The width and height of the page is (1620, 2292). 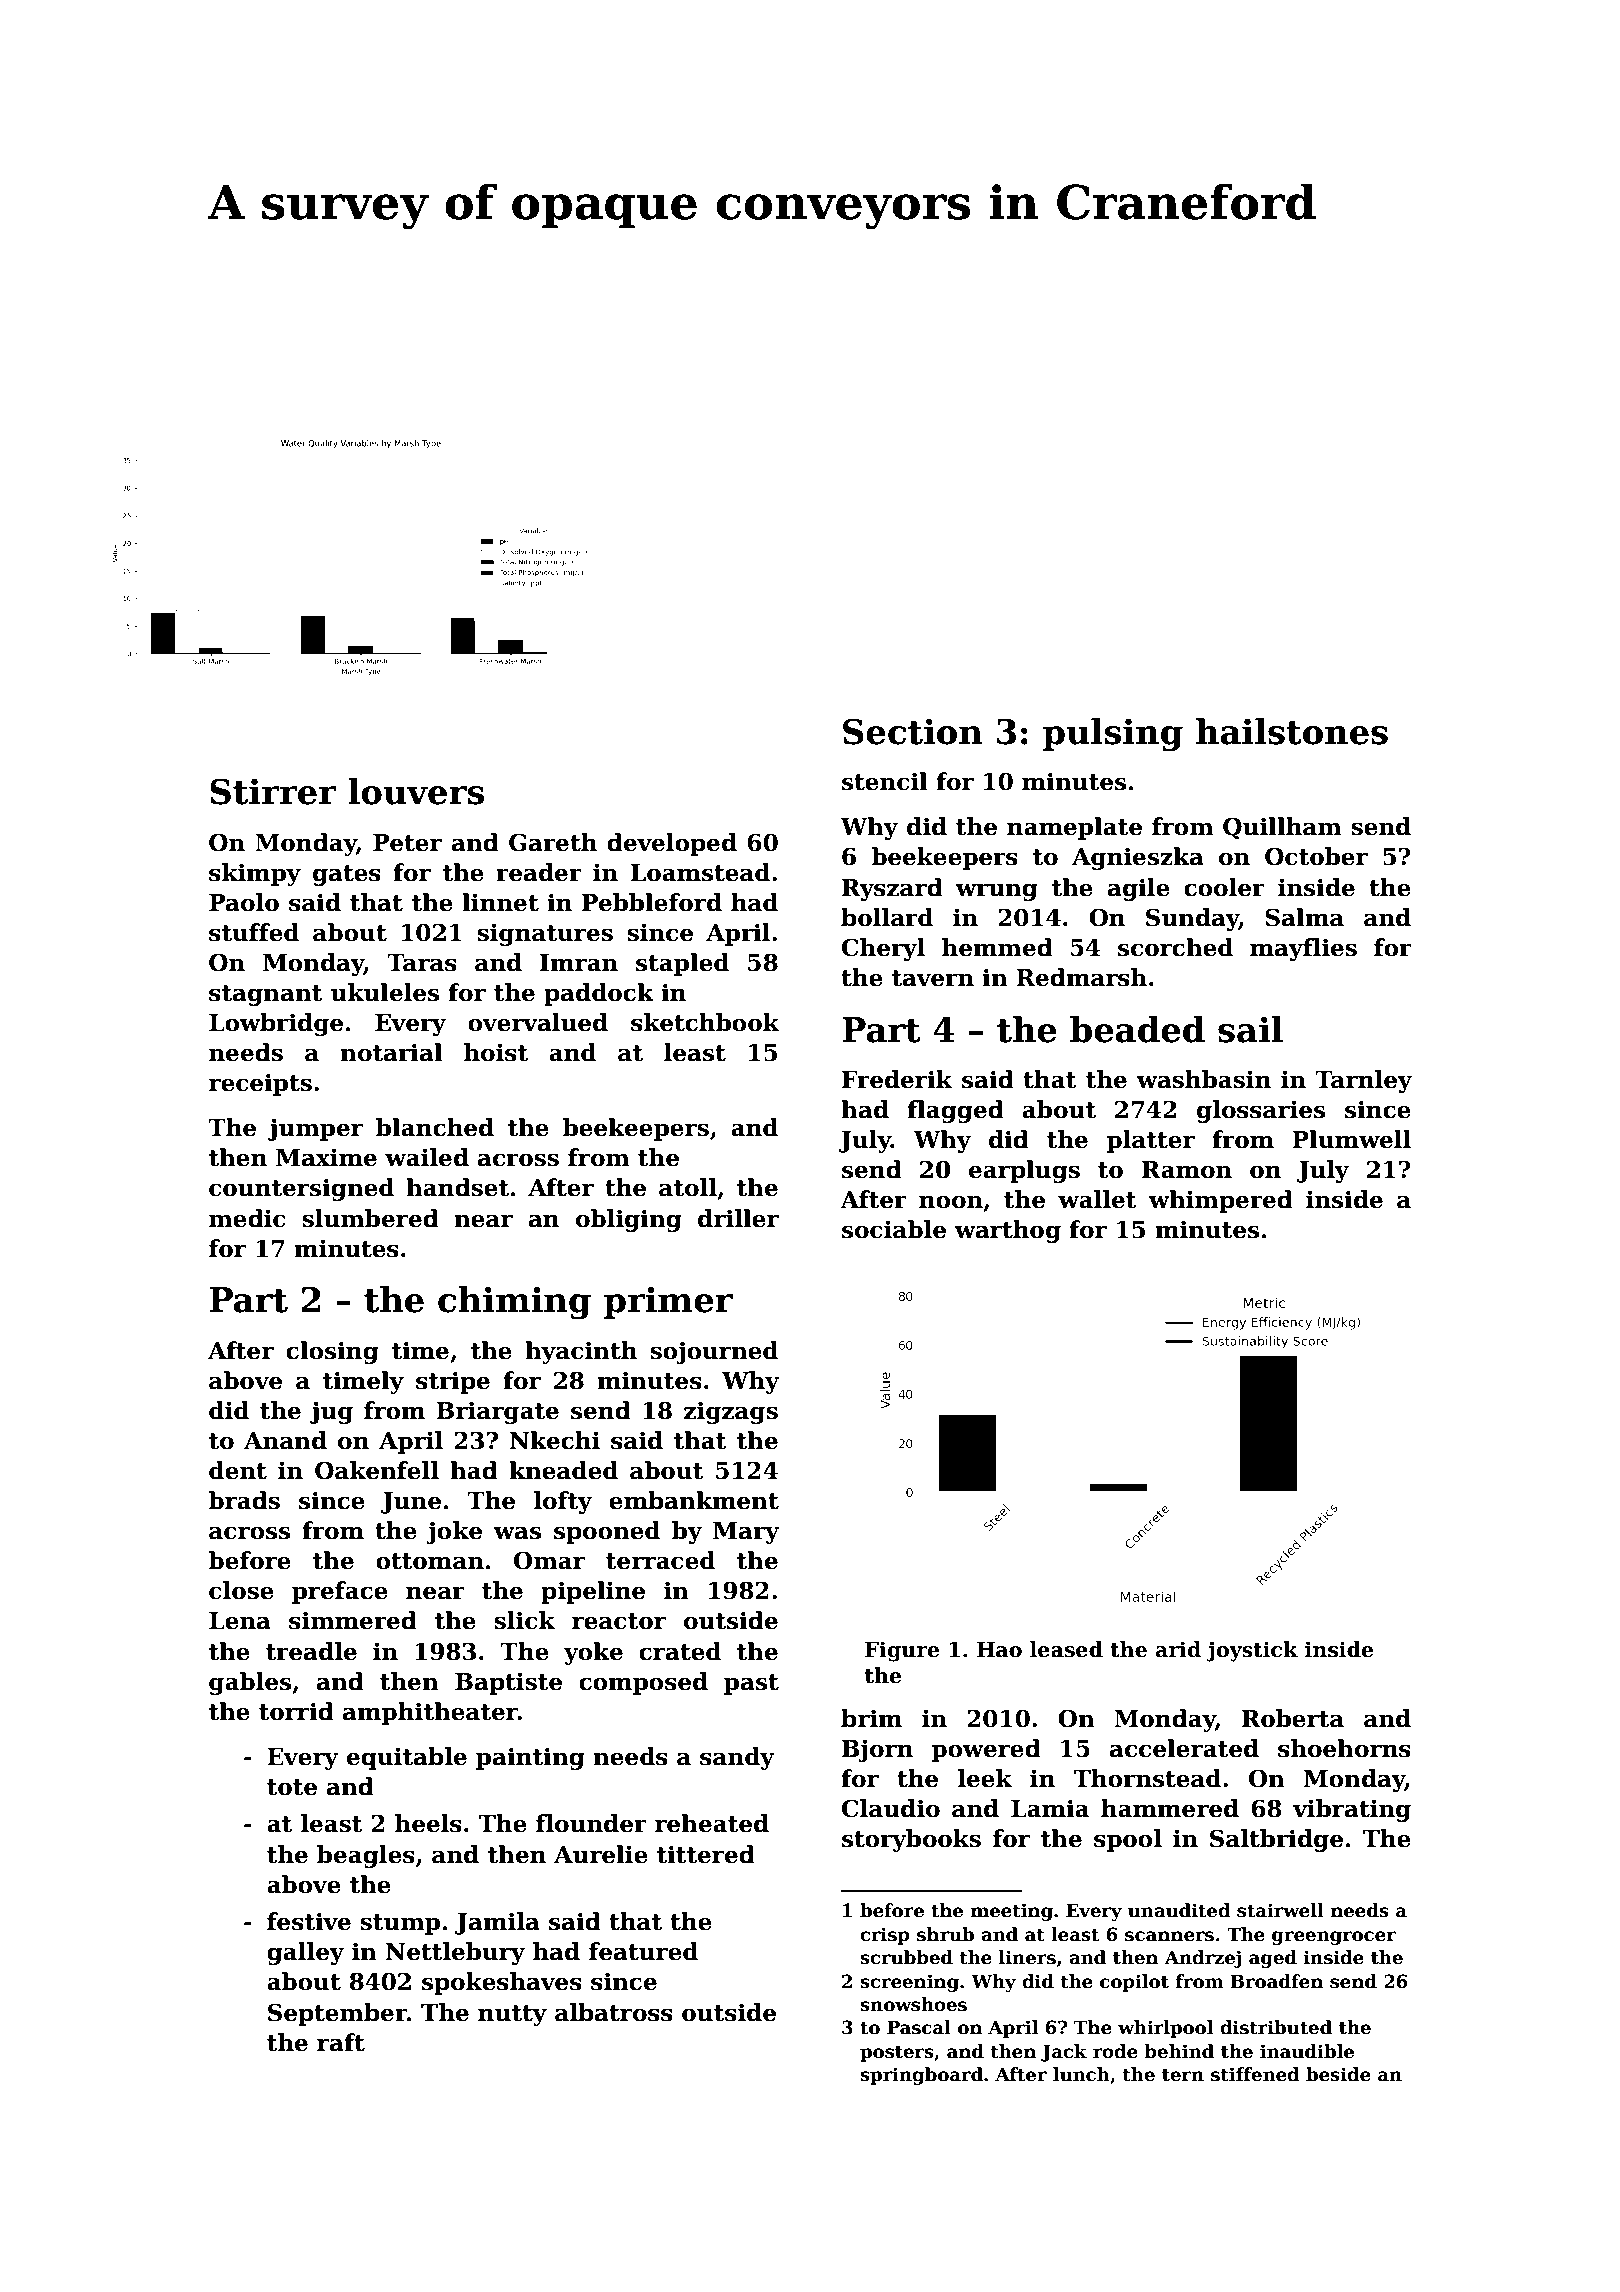 I want to click on leased, so click(x=1066, y=1649).
